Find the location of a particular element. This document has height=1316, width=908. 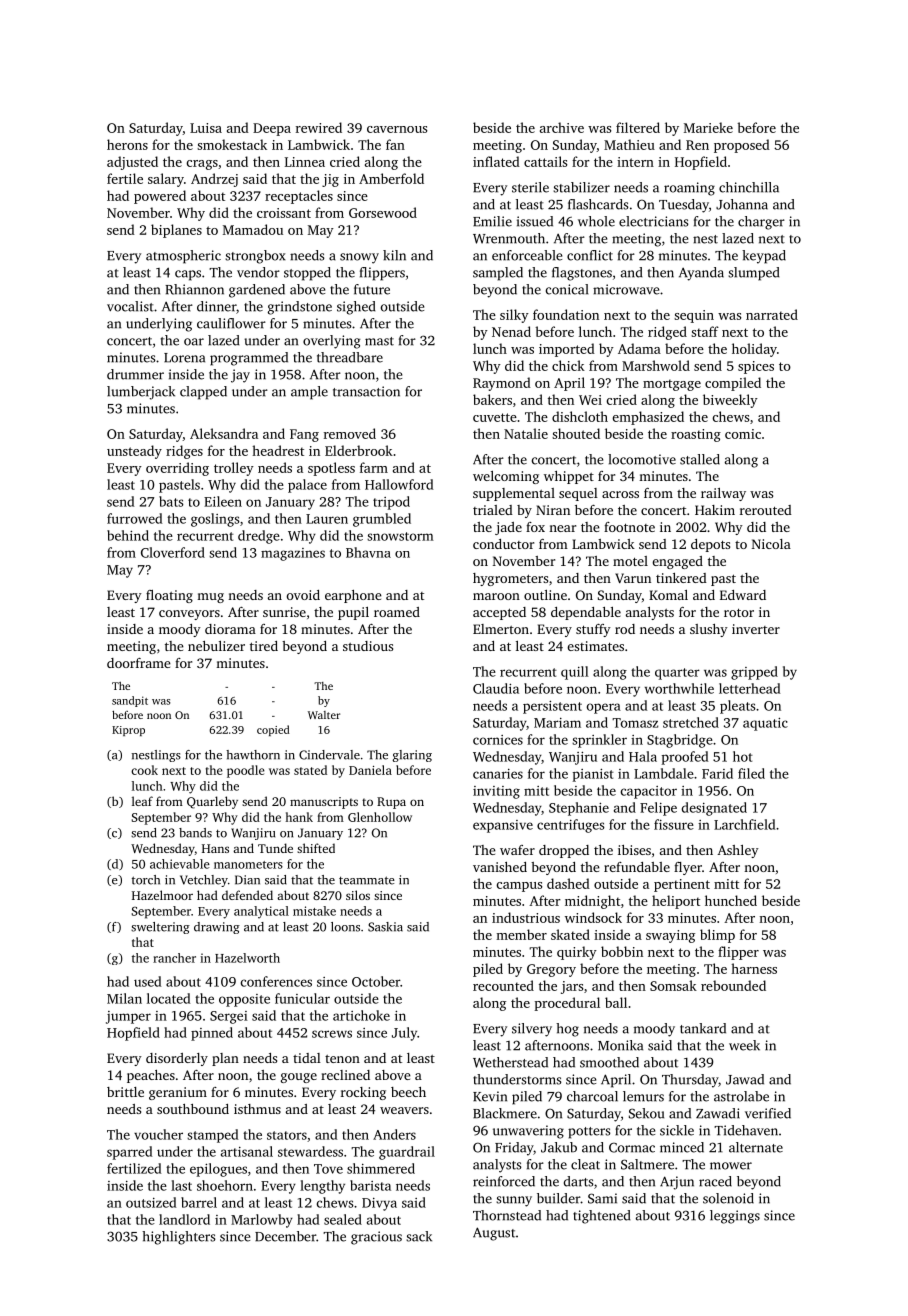

herons is located at coordinates (127, 144).
